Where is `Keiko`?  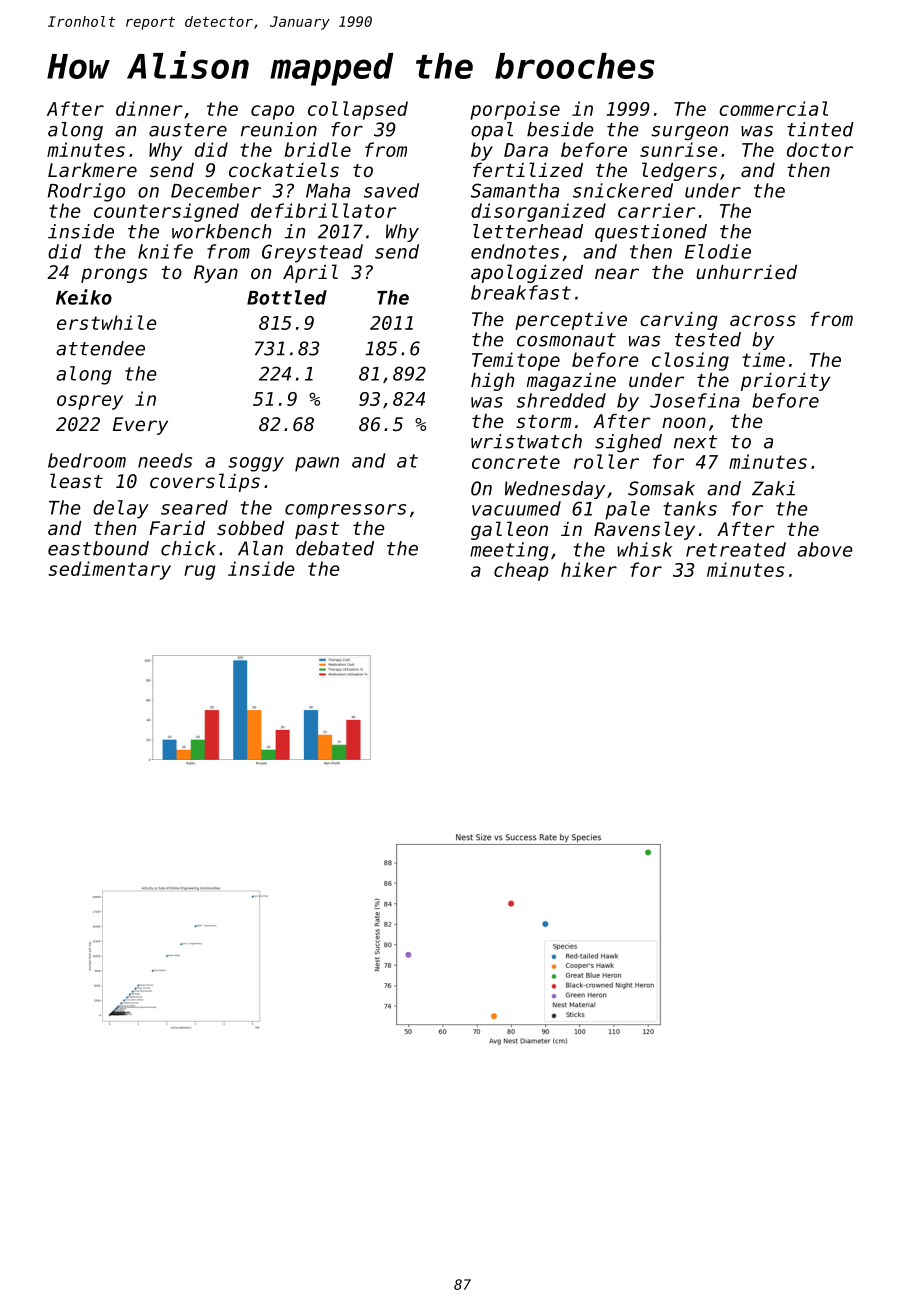
Keiko is located at coordinates (84, 297).
